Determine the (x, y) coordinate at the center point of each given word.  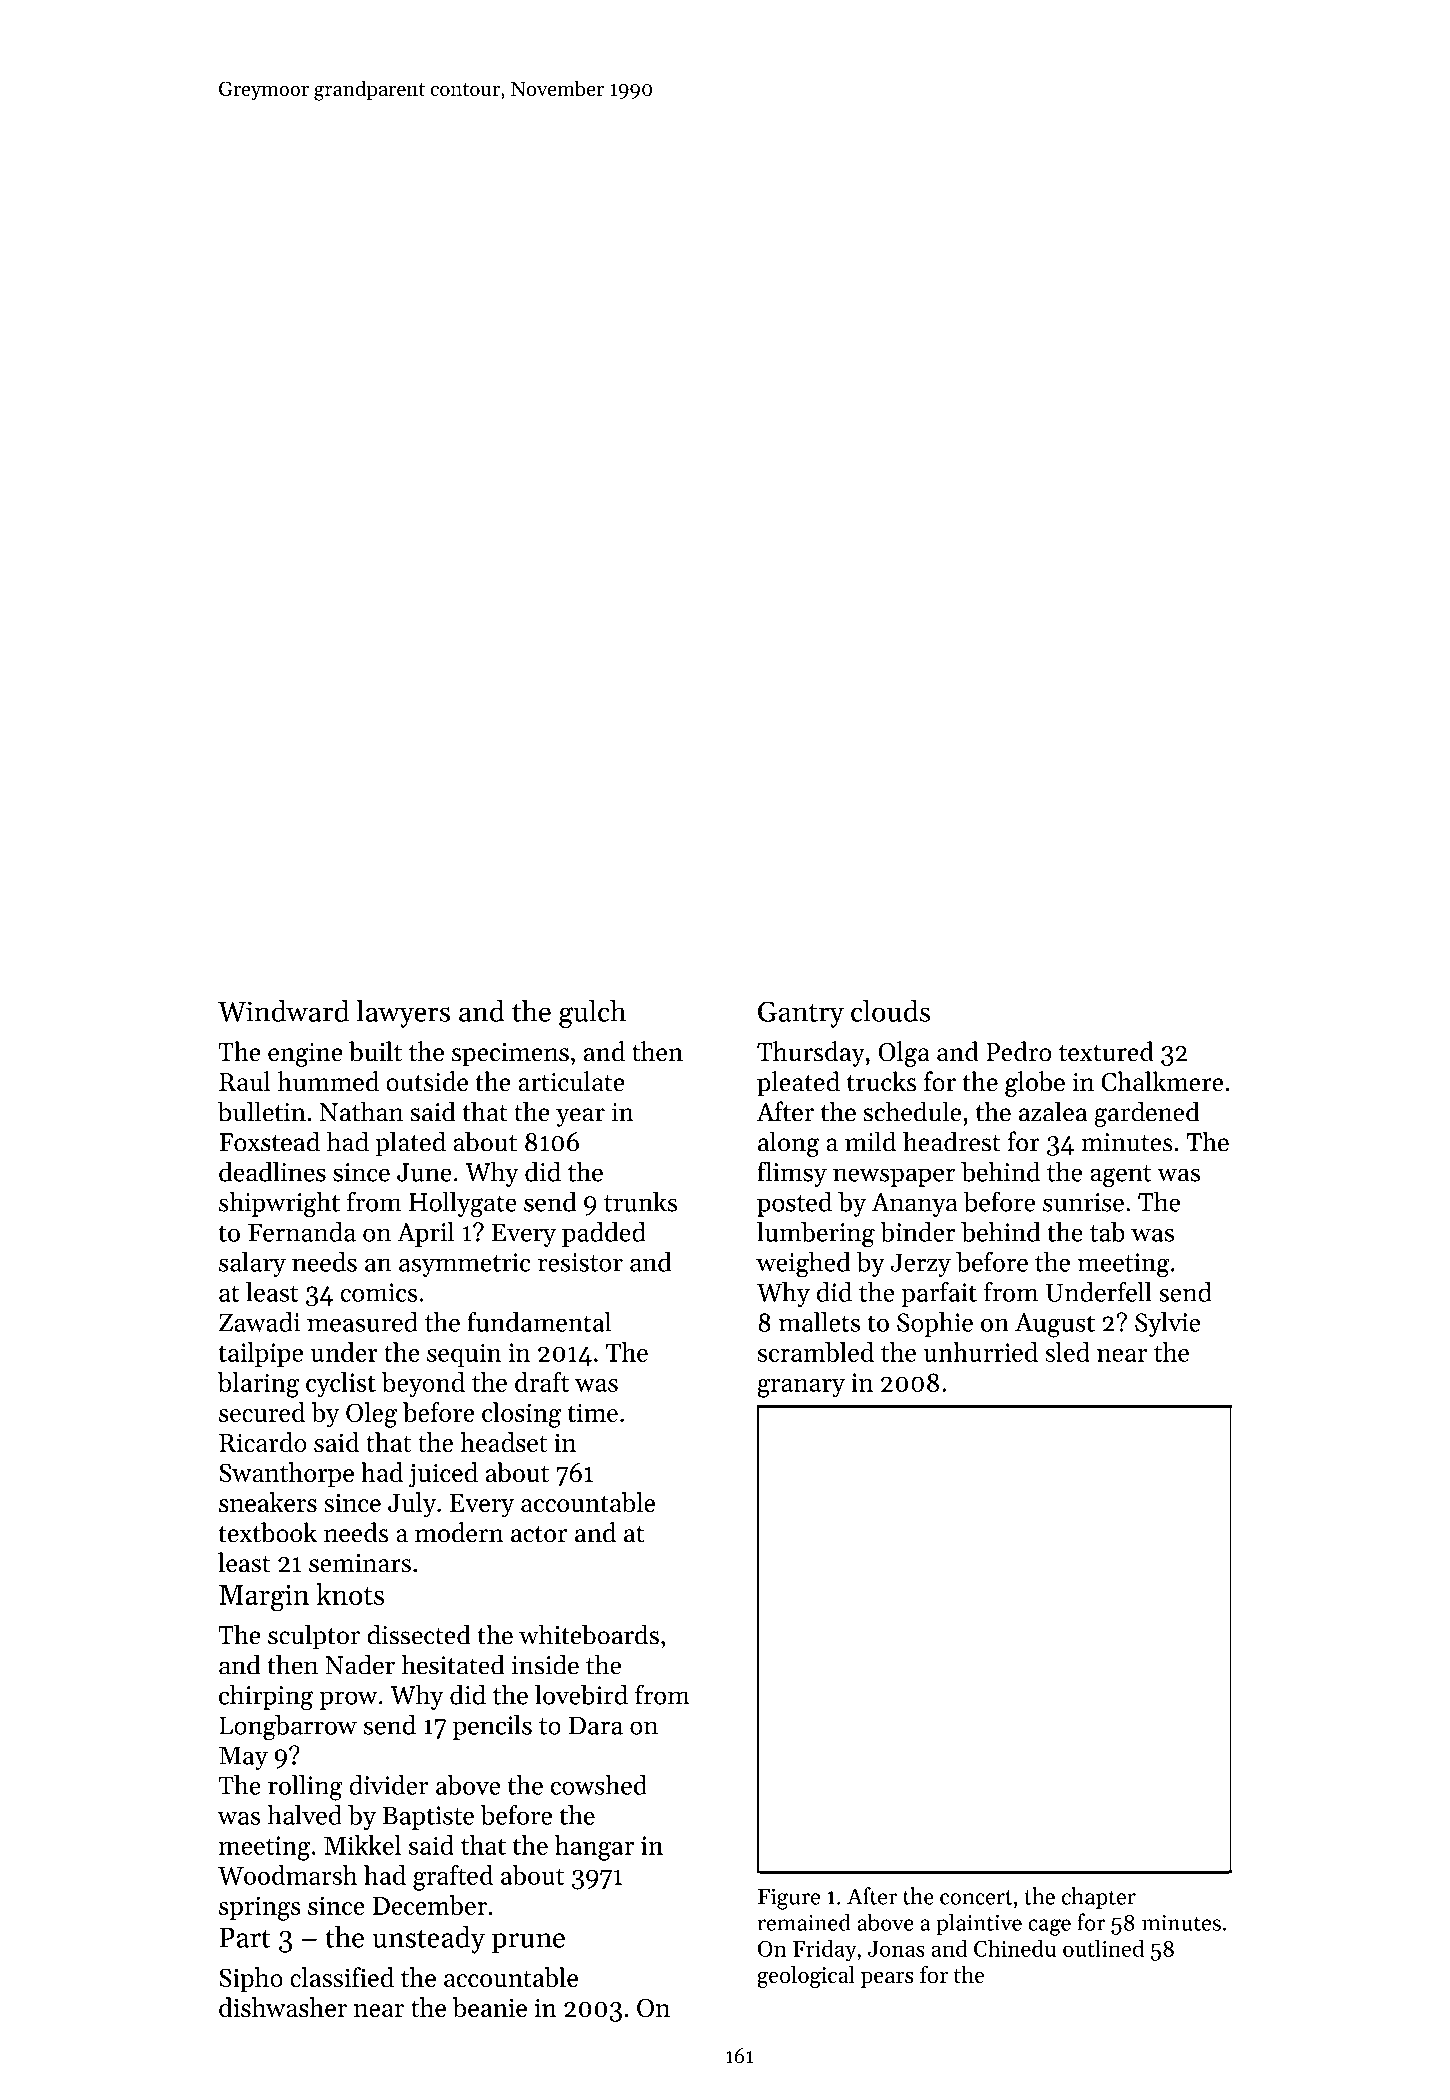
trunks (640, 1201)
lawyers (403, 1014)
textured (1106, 1051)
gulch (592, 1014)
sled (1067, 1352)
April (425, 1234)
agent (1120, 1176)
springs (260, 1908)
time (593, 1412)
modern (459, 1532)
